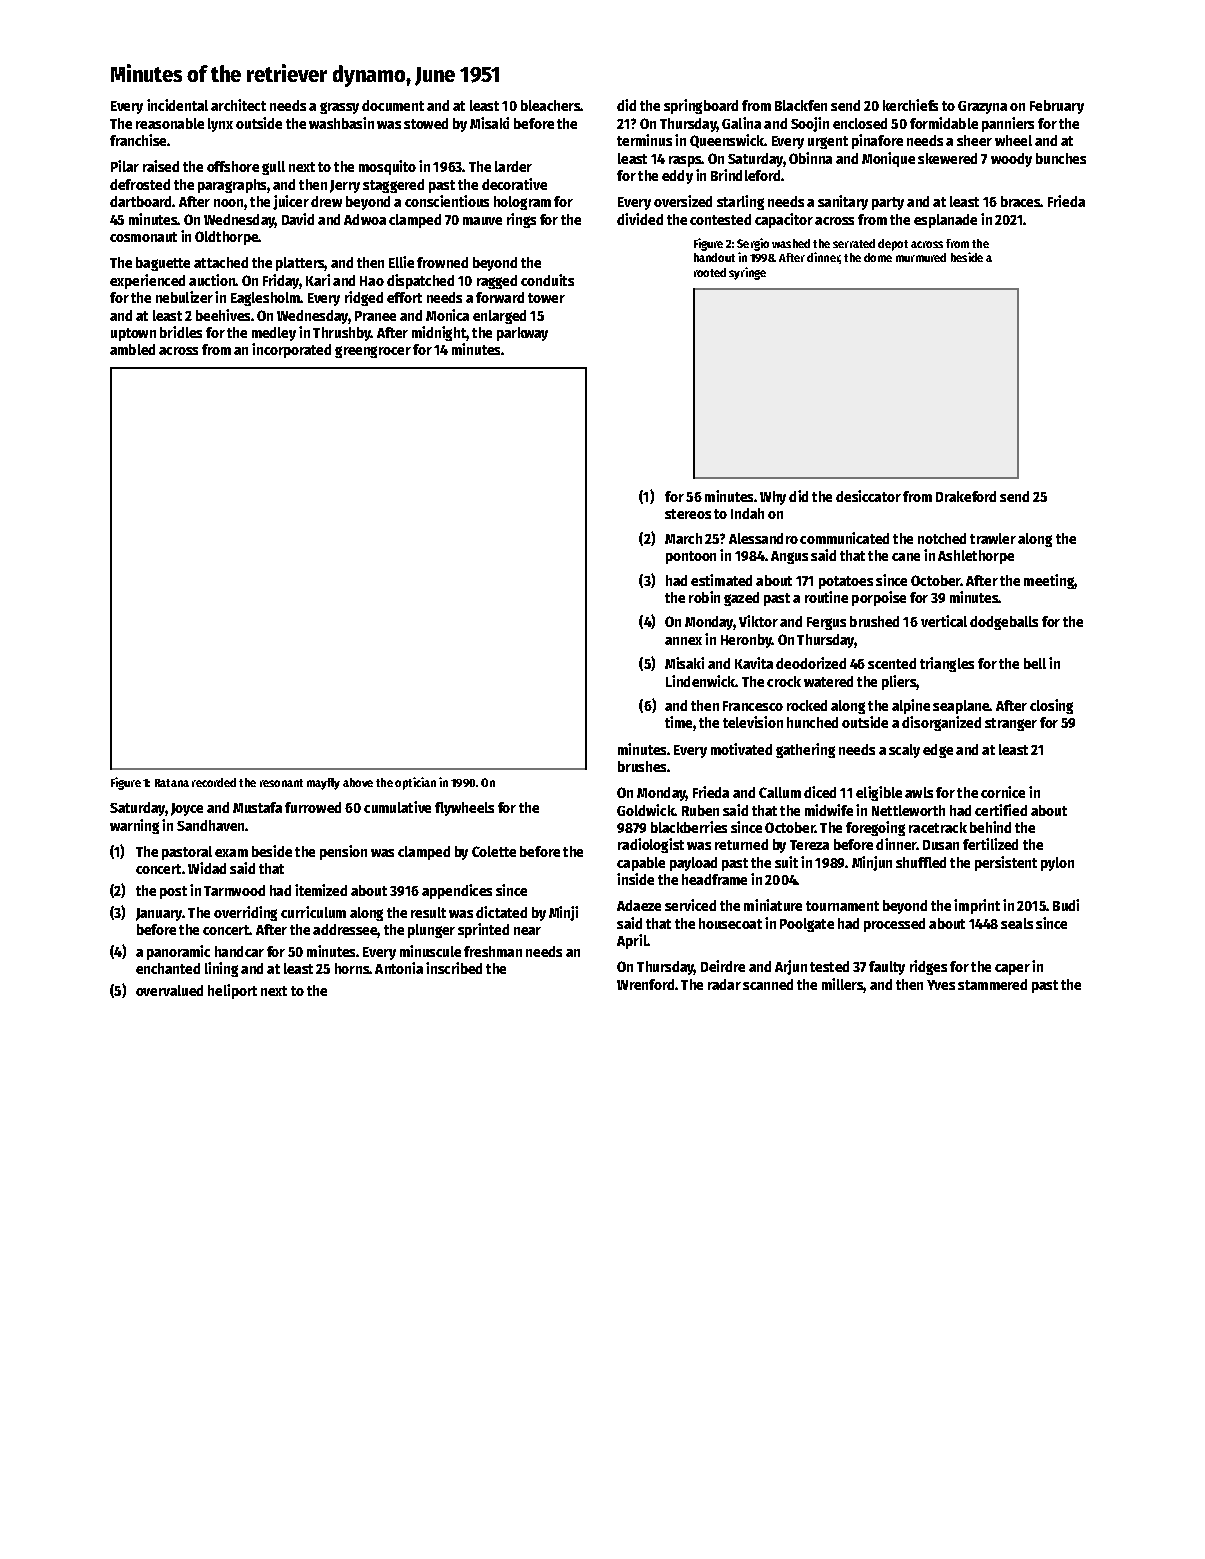  What do you see at coordinates (773, 905) in the document?
I see `miniature` at bounding box center [773, 905].
